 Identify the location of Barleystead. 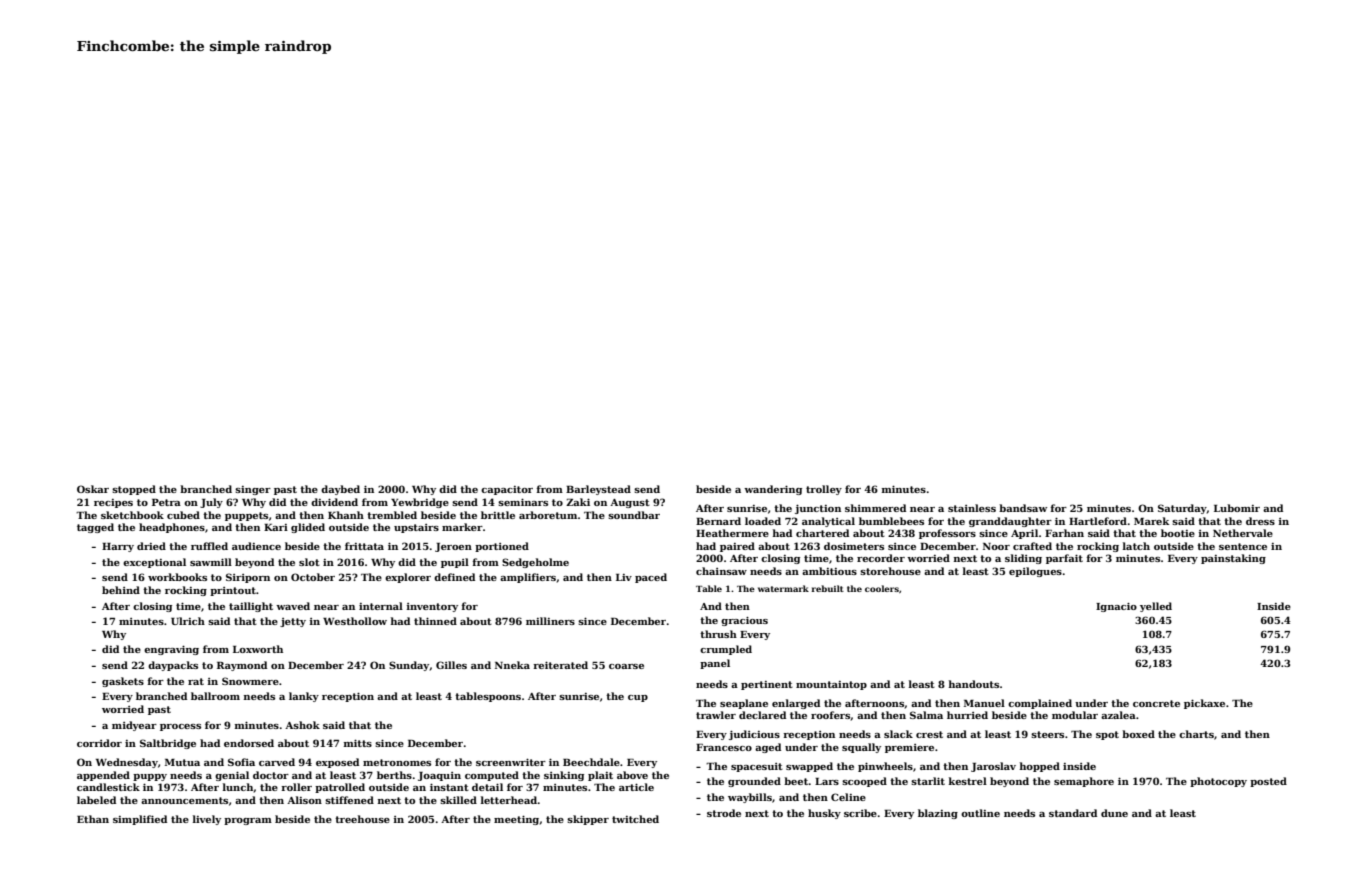
(598, 490).
